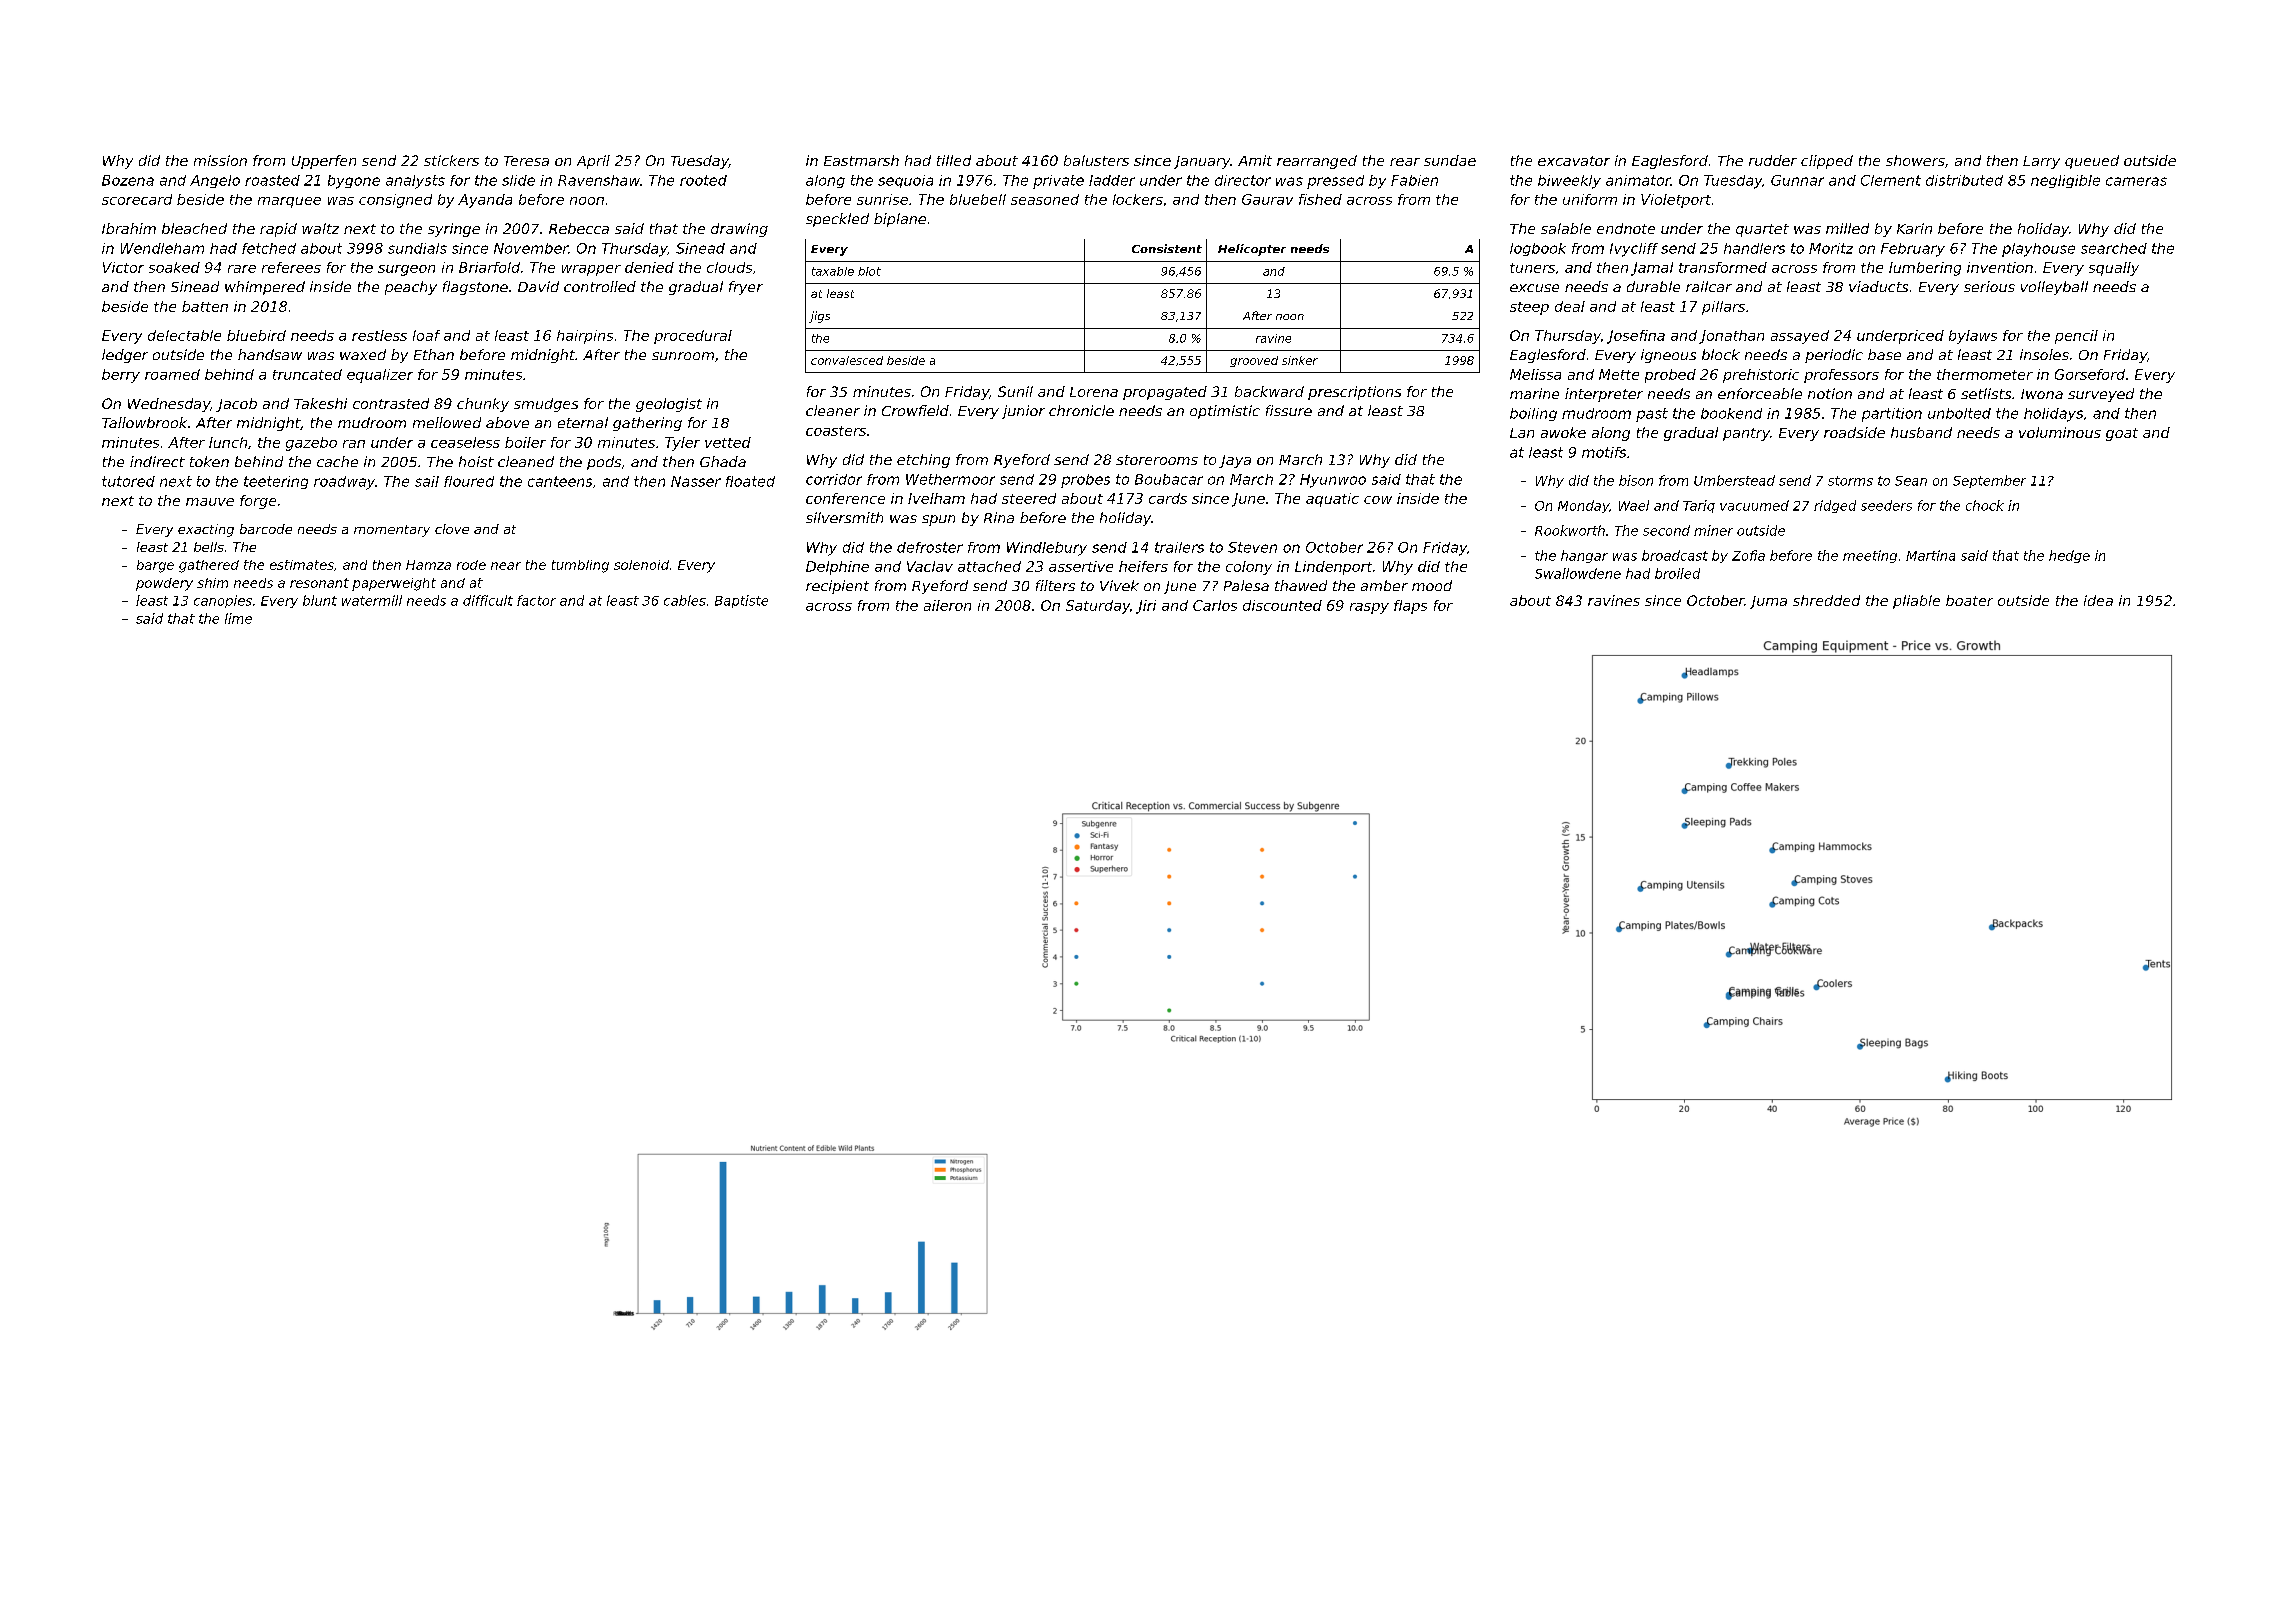 The image size is (2285, 1616). I want to click on prescriptions, so click(1354, 393).
